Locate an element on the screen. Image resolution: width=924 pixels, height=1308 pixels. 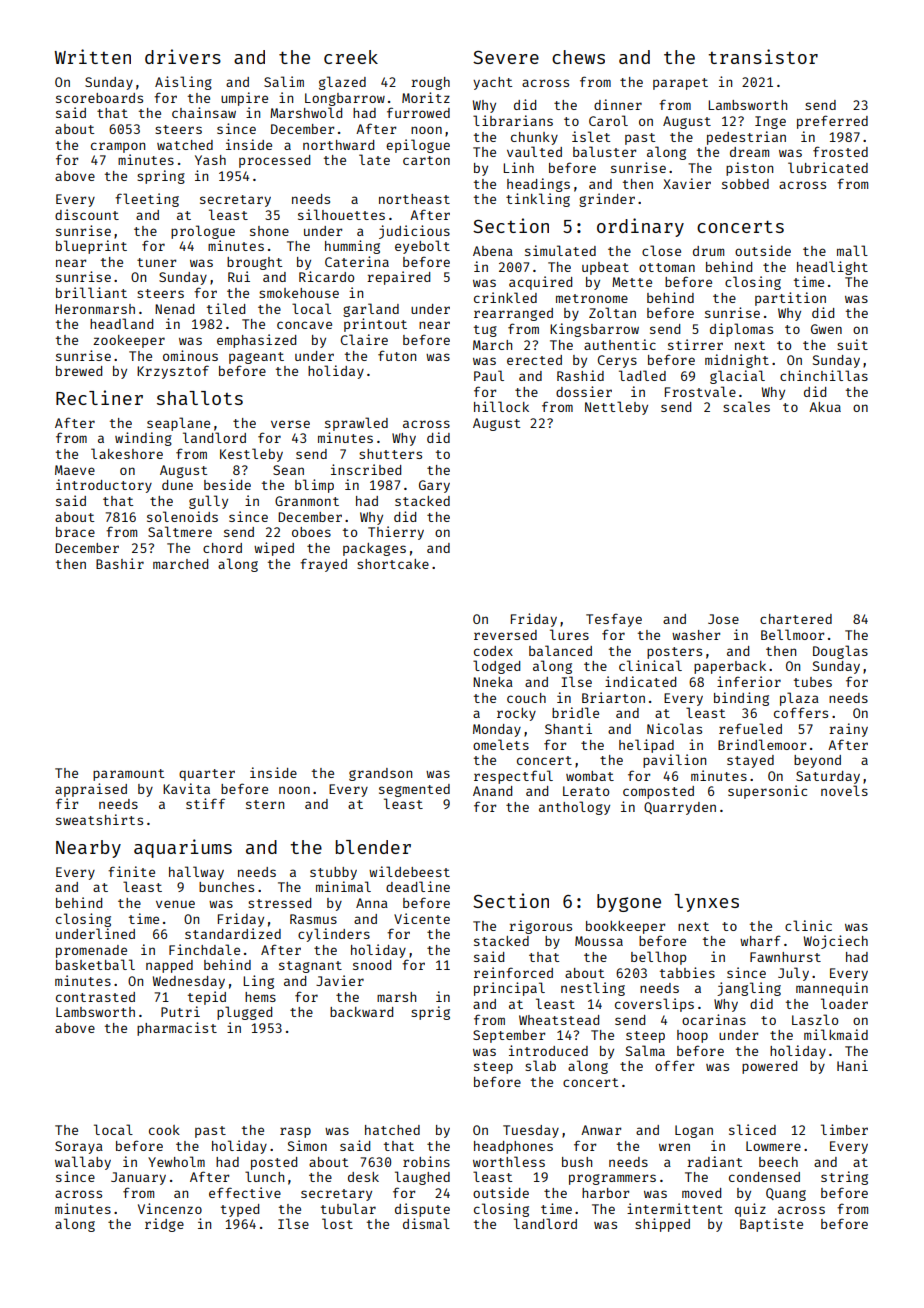
chews is located at coordinates (578, 57).
